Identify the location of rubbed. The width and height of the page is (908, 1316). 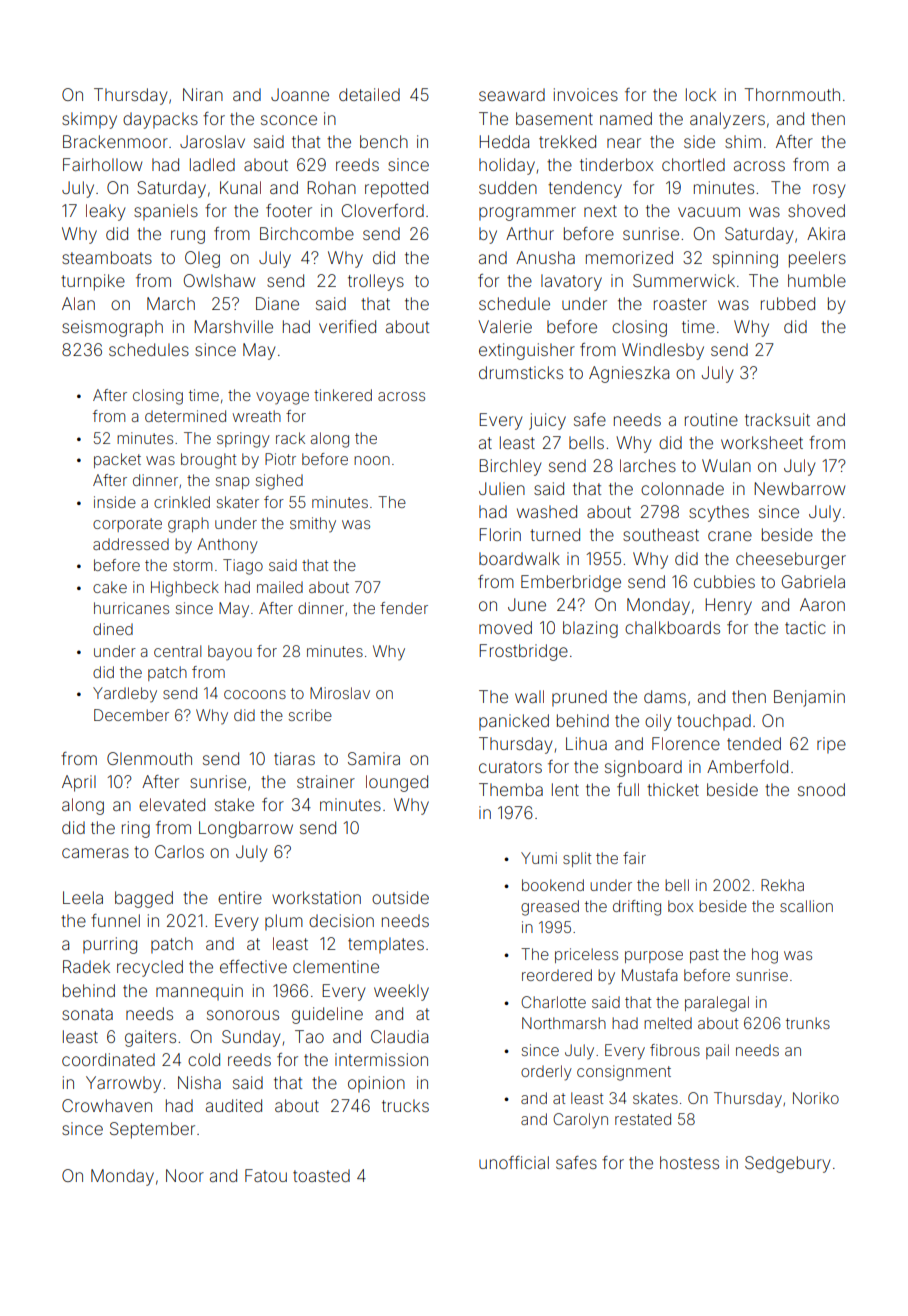
(788, 303).
